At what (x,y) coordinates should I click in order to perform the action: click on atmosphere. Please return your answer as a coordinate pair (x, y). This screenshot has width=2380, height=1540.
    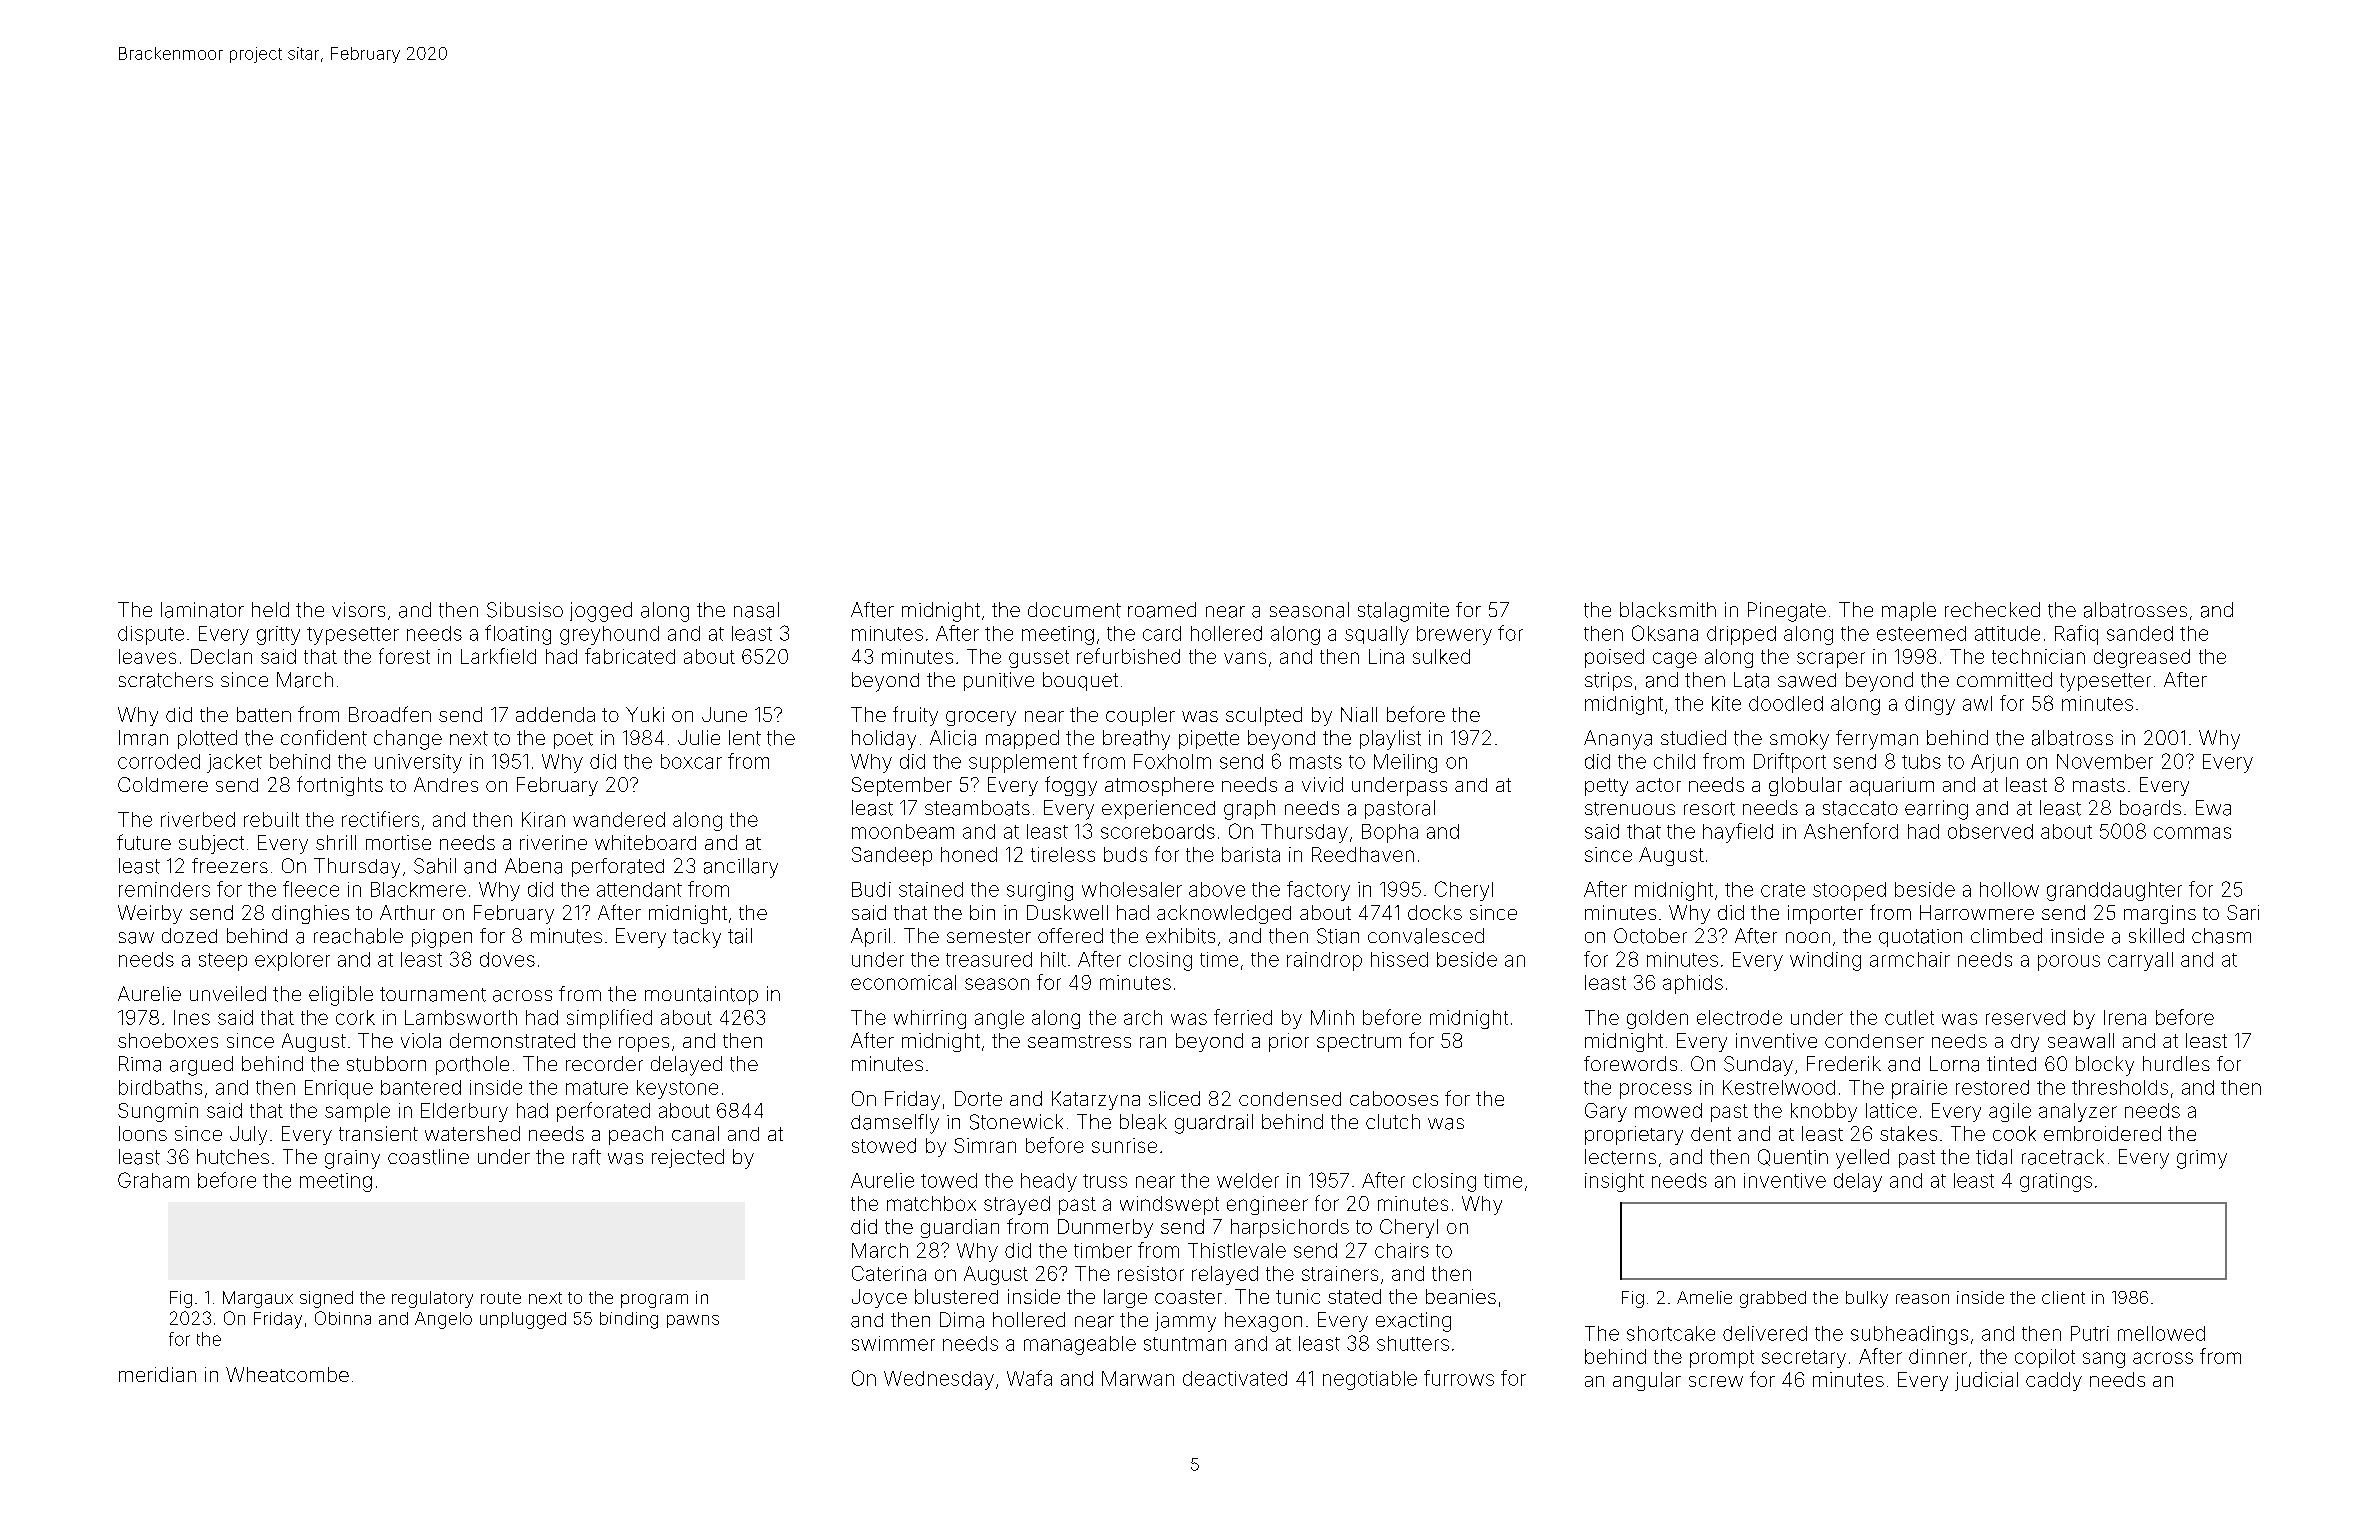
    Looking at the image, I should click on (1159, 786).
